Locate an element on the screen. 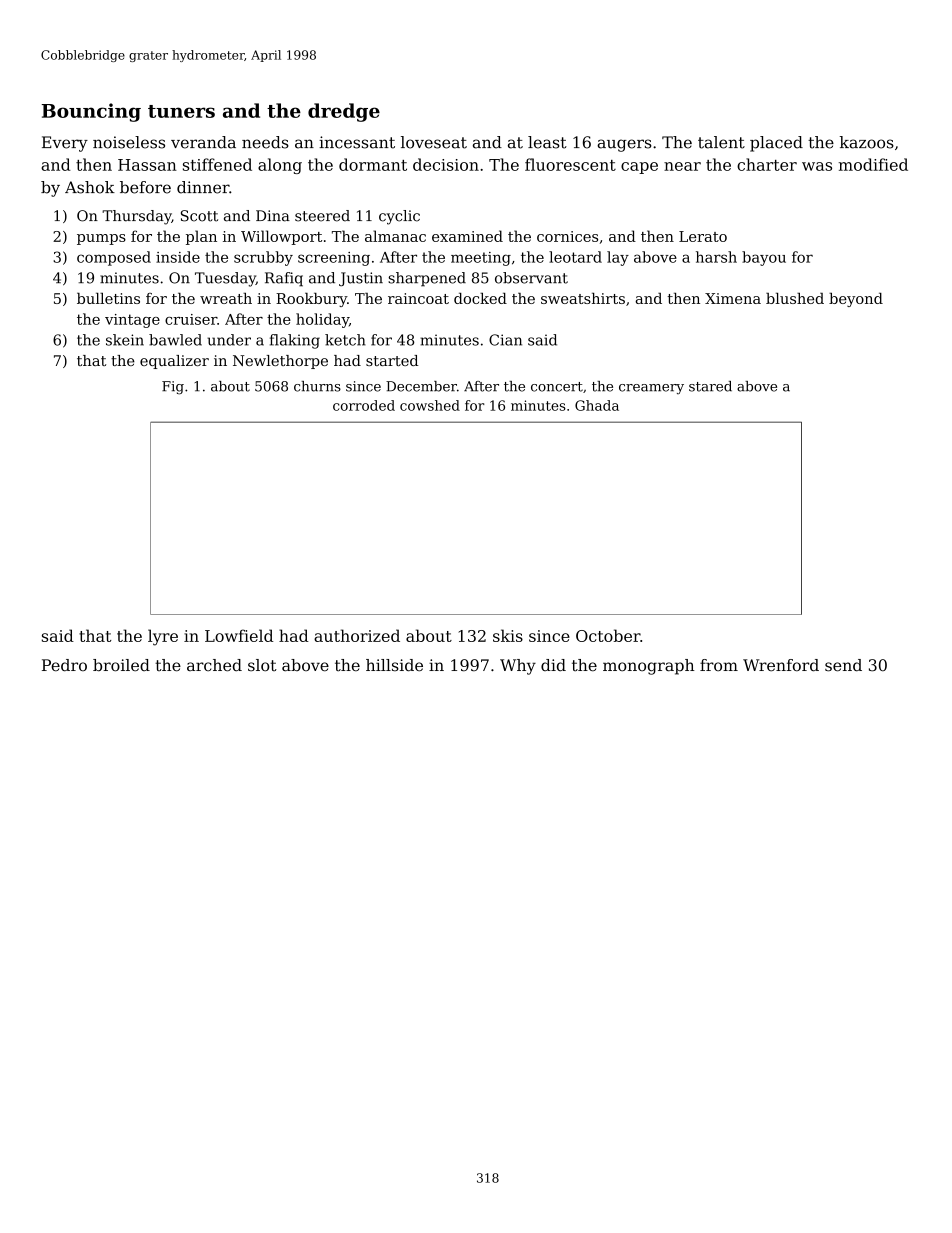 This screenshot has width=952, height=1233. corroded is located at coordinates (364, 405).
